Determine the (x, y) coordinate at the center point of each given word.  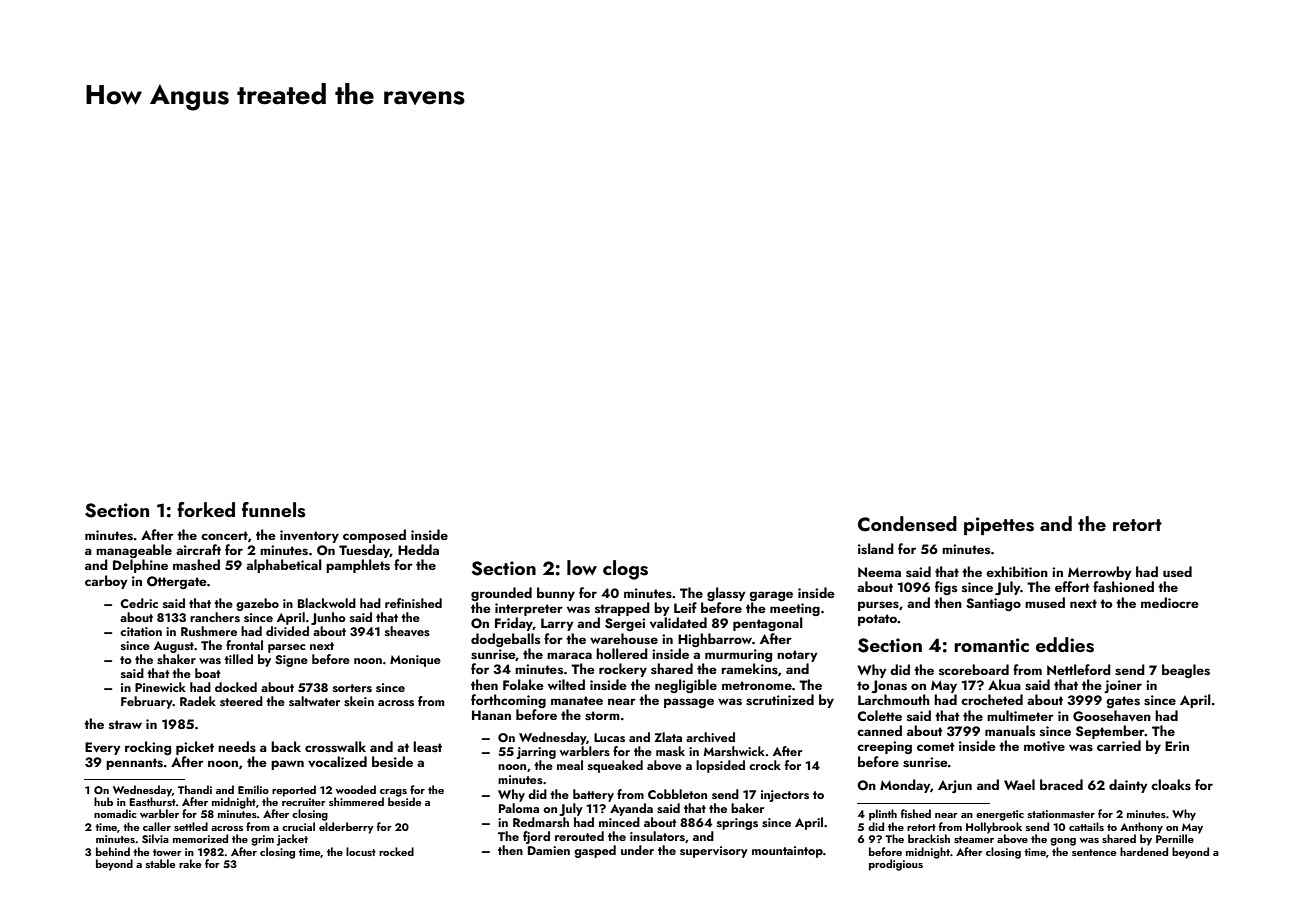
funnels (274, 510)
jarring (536, 753)
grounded (501, 594)
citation (141, 631)
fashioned (1123, 586)
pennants (134, 764)
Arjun (955, 786)
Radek (198, 701)
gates (1123, 702)
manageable (134, 551)
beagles (1186, 671)
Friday (514, 624)
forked (206, 509)
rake (190, 863)
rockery (623, 670)
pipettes (999, 526)
